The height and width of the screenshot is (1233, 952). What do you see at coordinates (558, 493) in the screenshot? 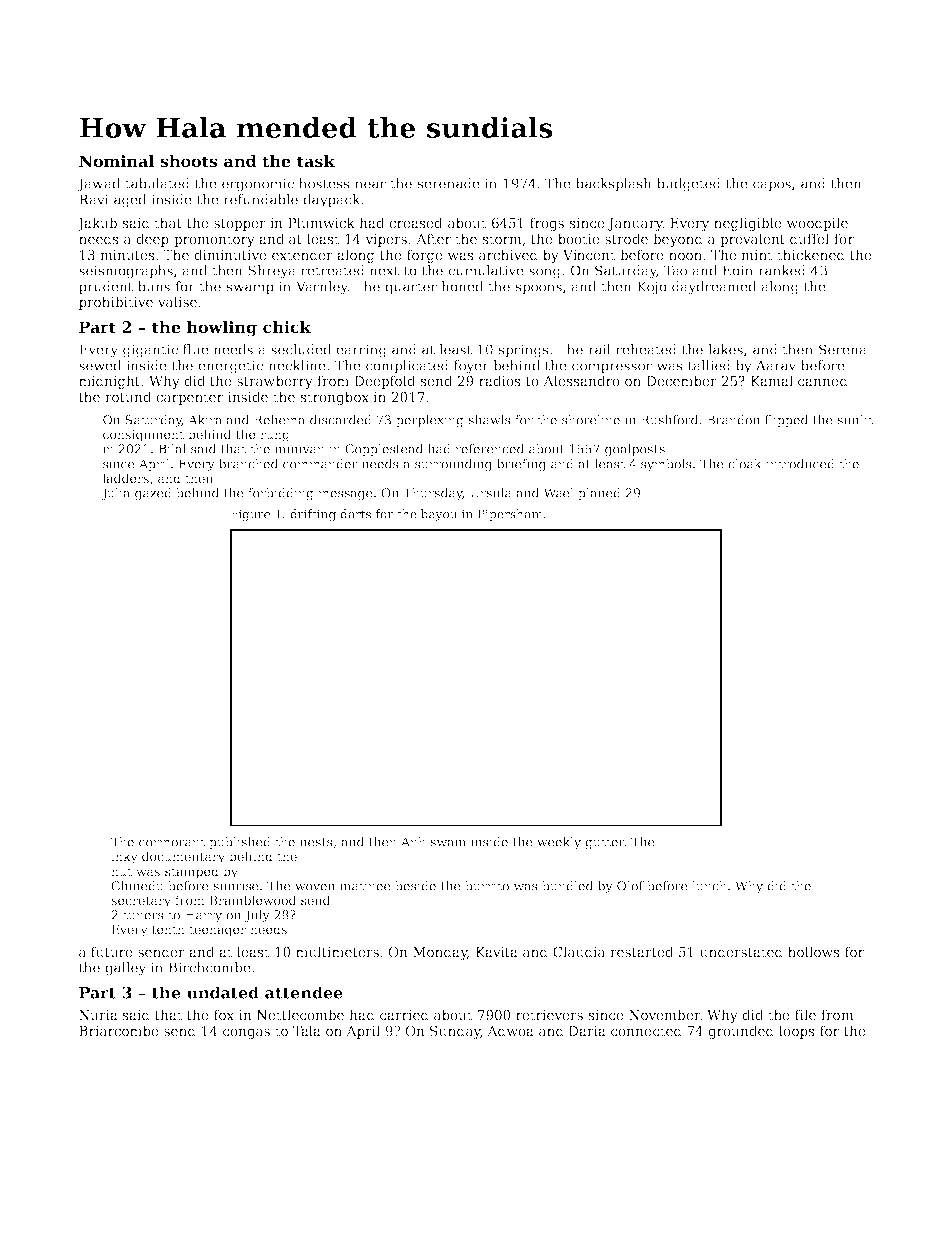
I see `Wael` at bounding box center [558, 493].
